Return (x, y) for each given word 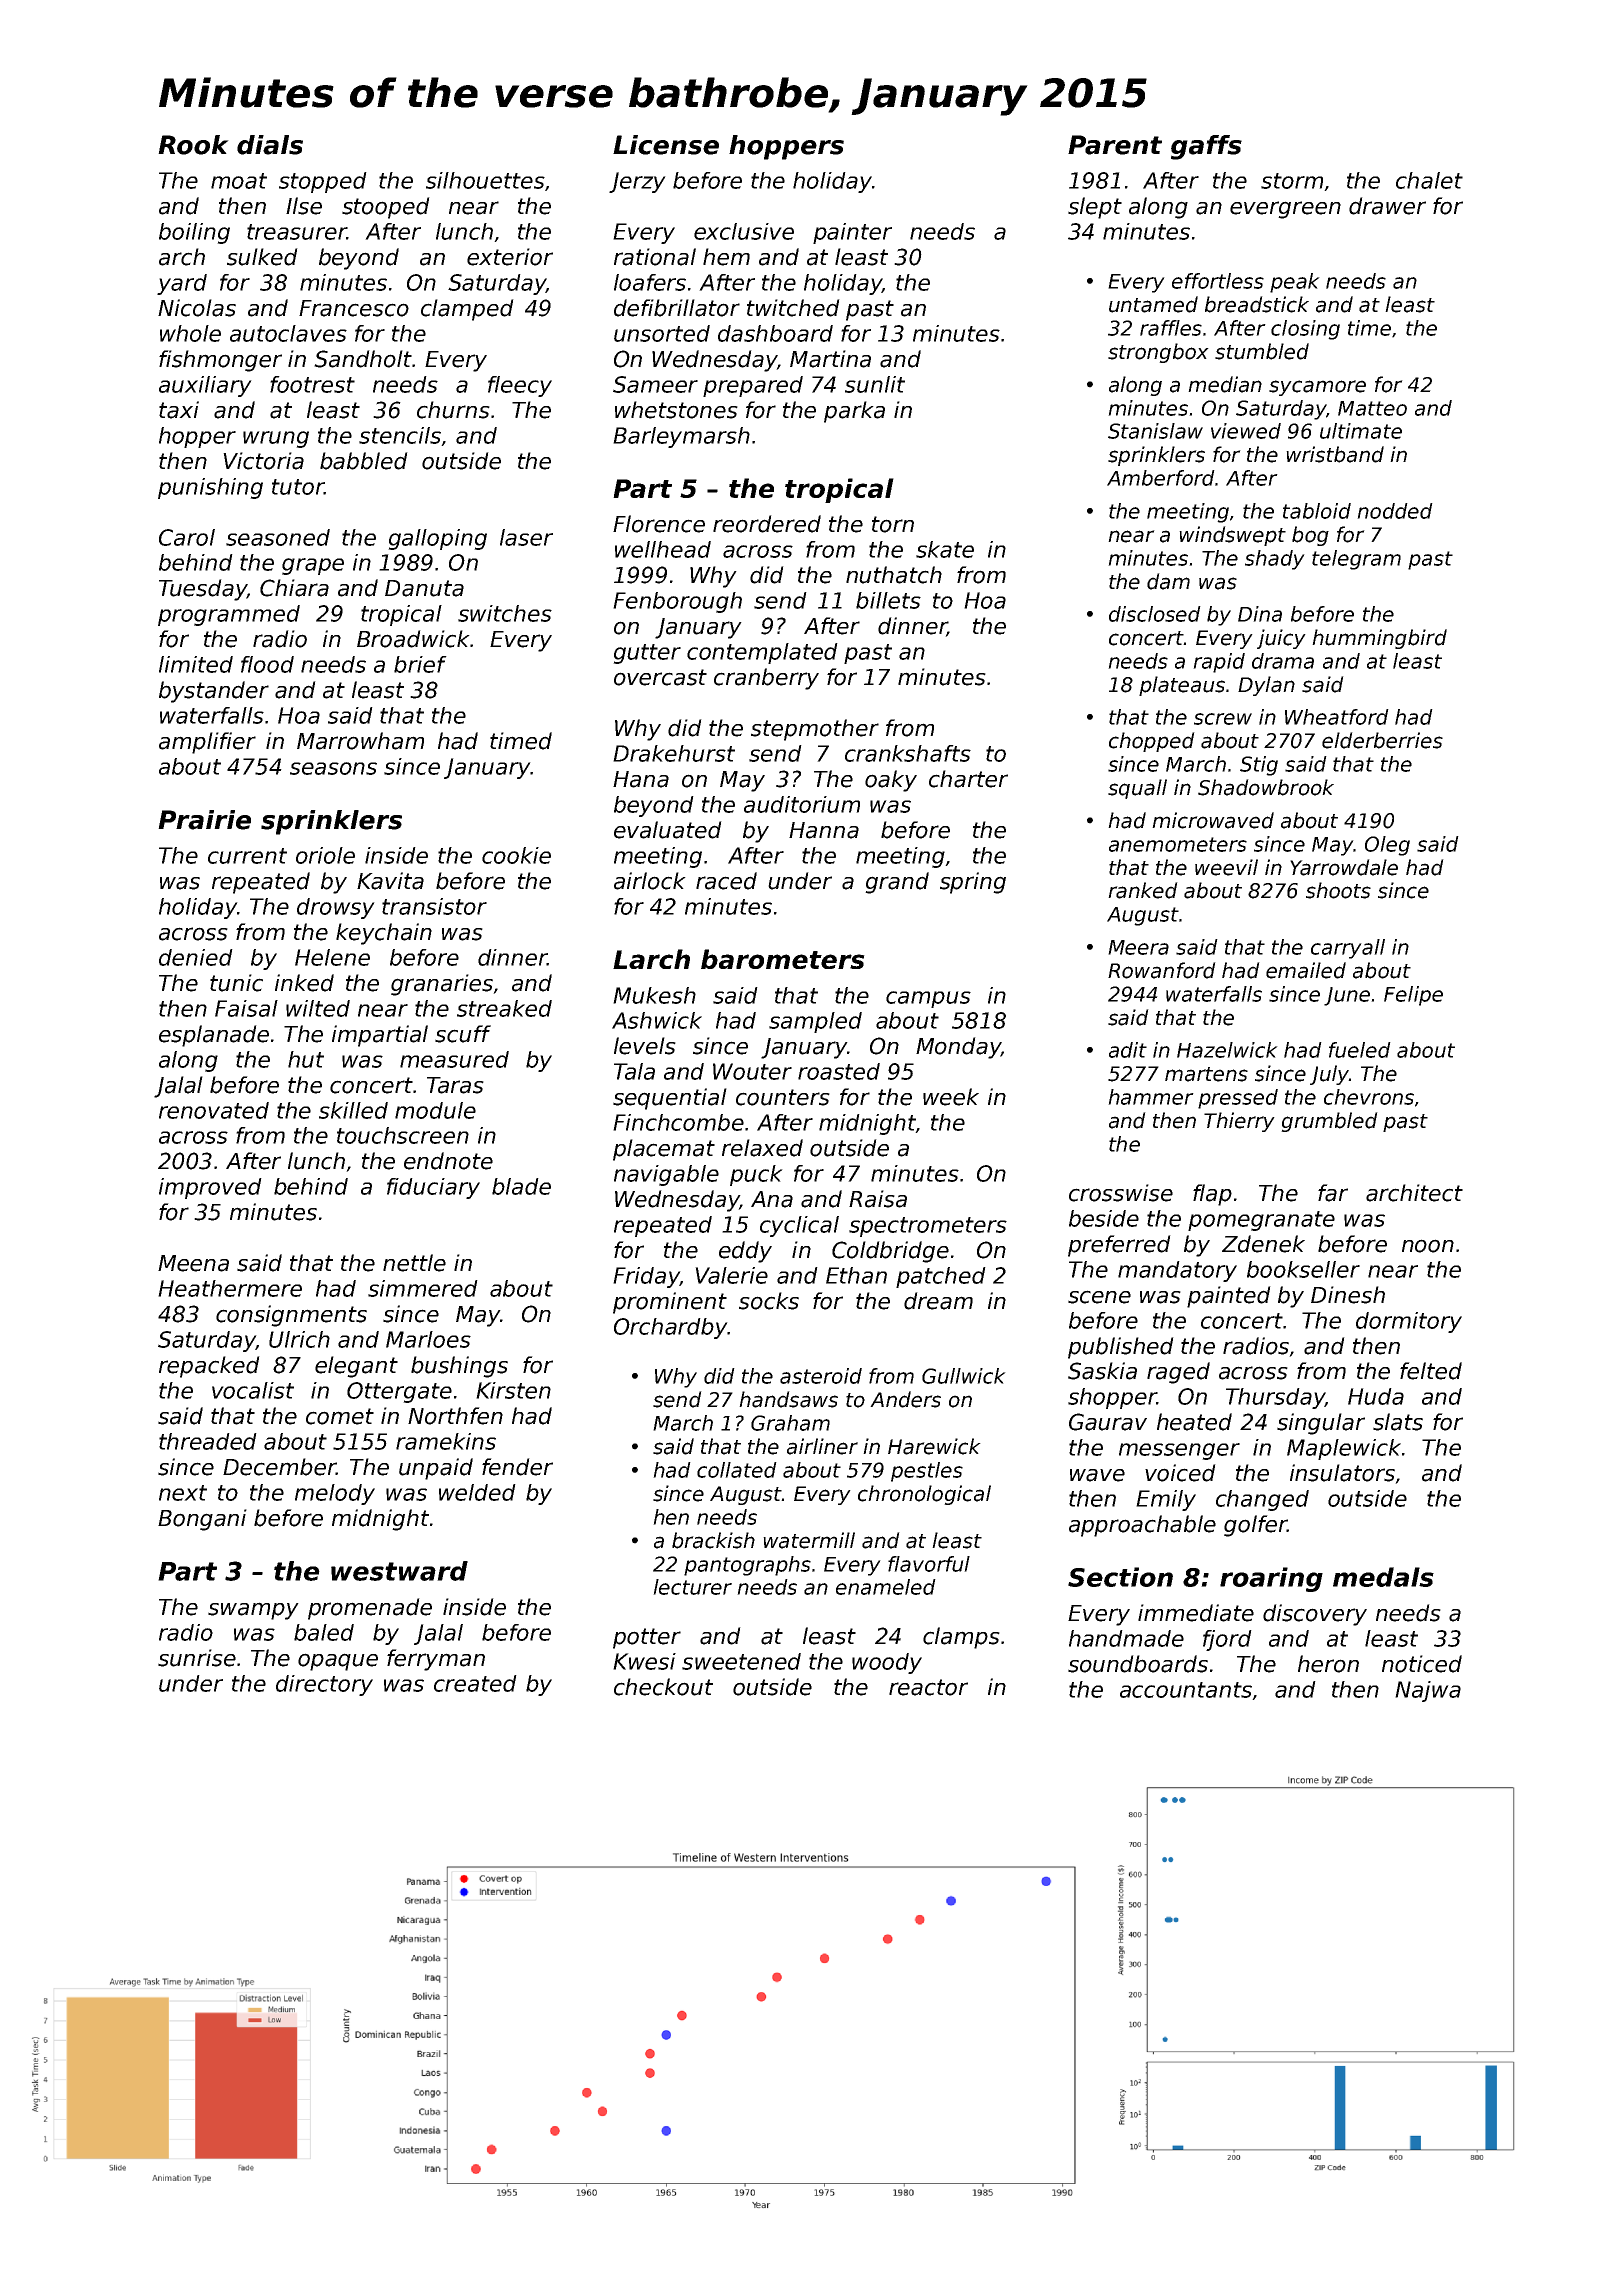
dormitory (1409, 1322)
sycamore (1317, 388)
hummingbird (1379, 639)
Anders (905, 1399)
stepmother (815, 730)
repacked (209, 1367)
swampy (253, 1611)
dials (270, 145)
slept (1095, 208)
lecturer (692, 1587)
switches (505, 613)
